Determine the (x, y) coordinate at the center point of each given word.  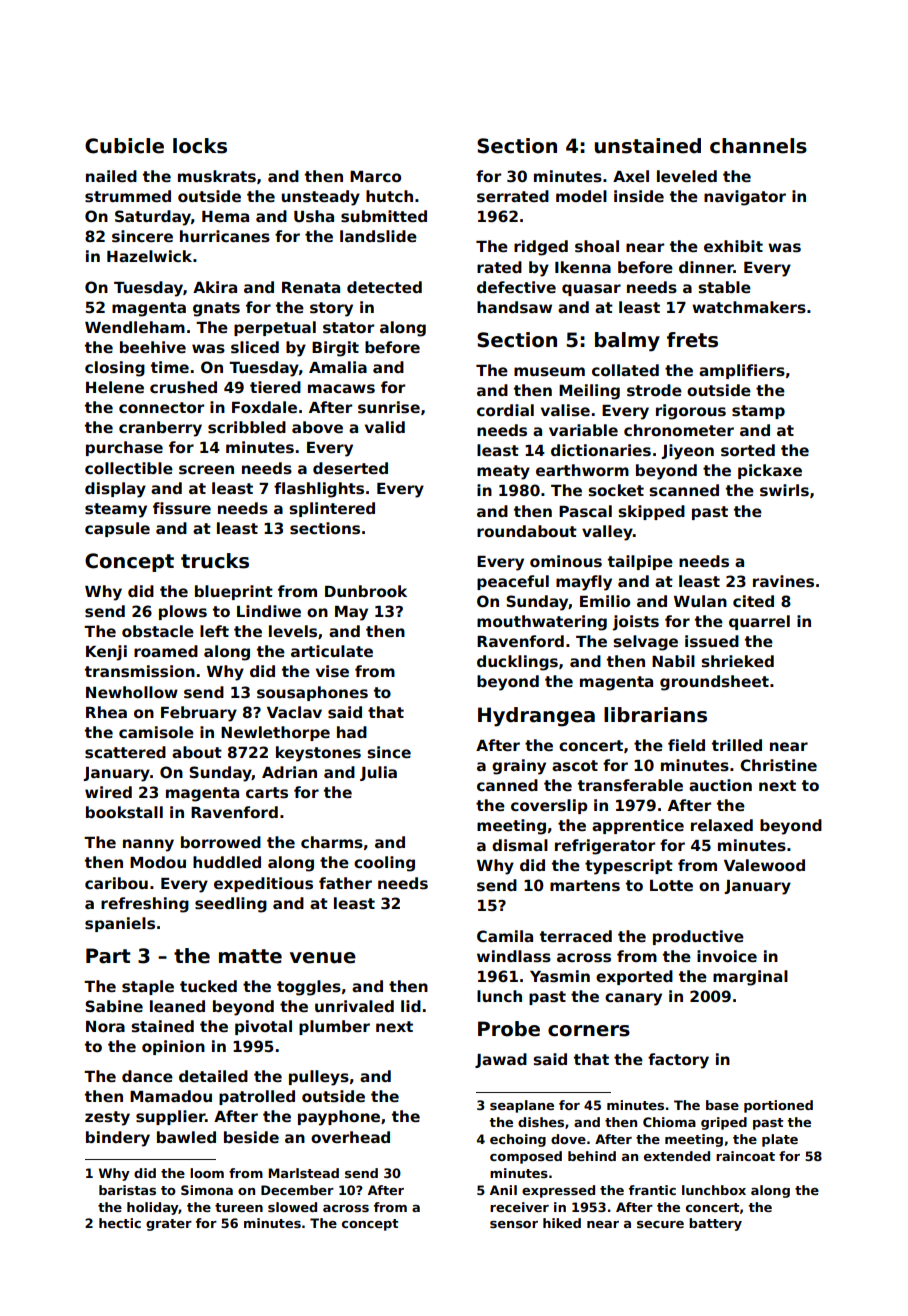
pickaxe (770, 471)
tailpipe (640, 562)
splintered (332, 509)
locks (200, 146)
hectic (120, 1223)
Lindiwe (269, 611)
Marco (375, 176)
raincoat (745, 1156)
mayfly (584, 583)
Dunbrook (366, 591)
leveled (687, 176)
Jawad (501, 1060)
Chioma (669, 1122)
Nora (105, 1026)
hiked (562, 1223)
